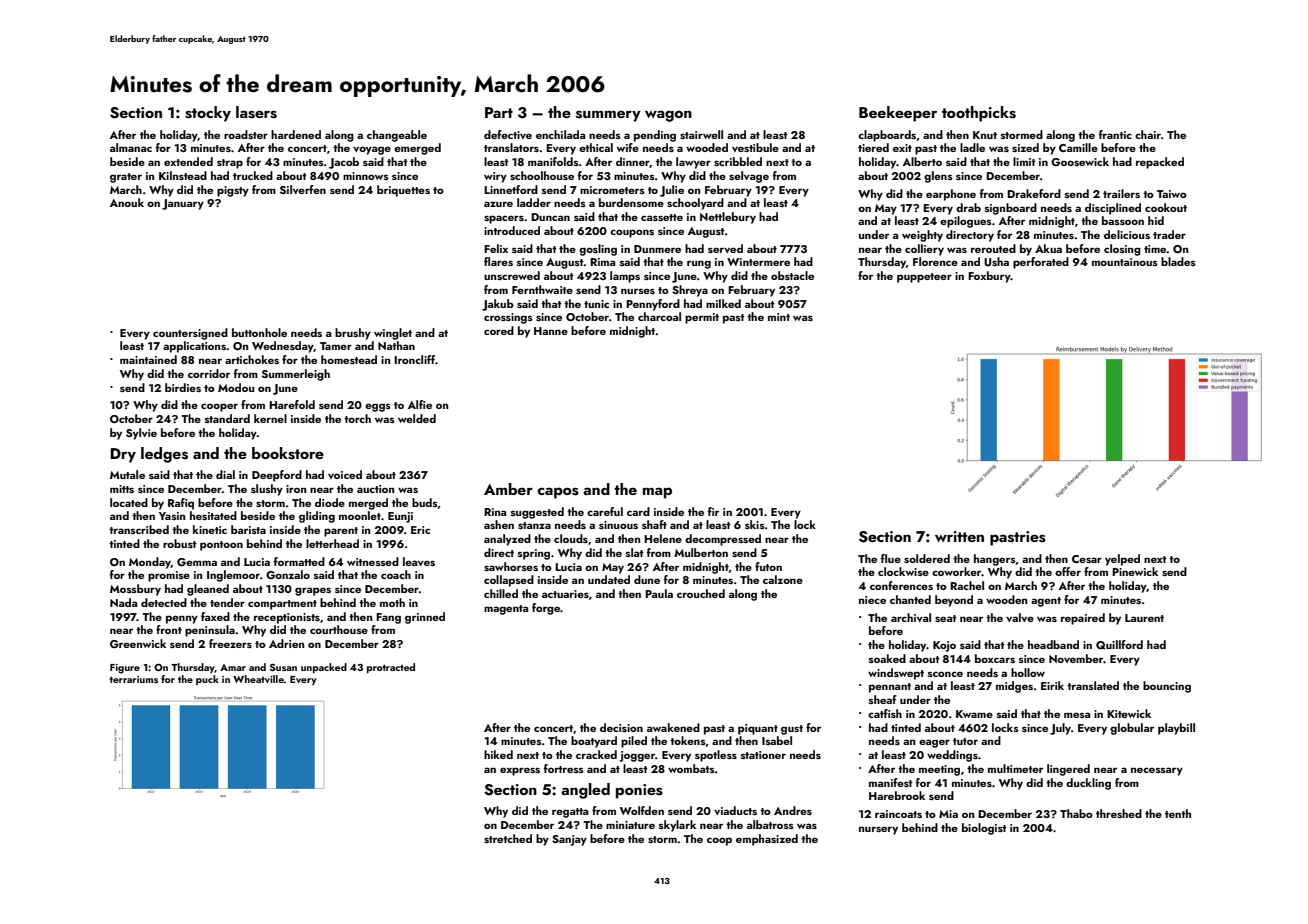 The image size is (1308, 924). I want to click on almanac, so click(131, 147).
